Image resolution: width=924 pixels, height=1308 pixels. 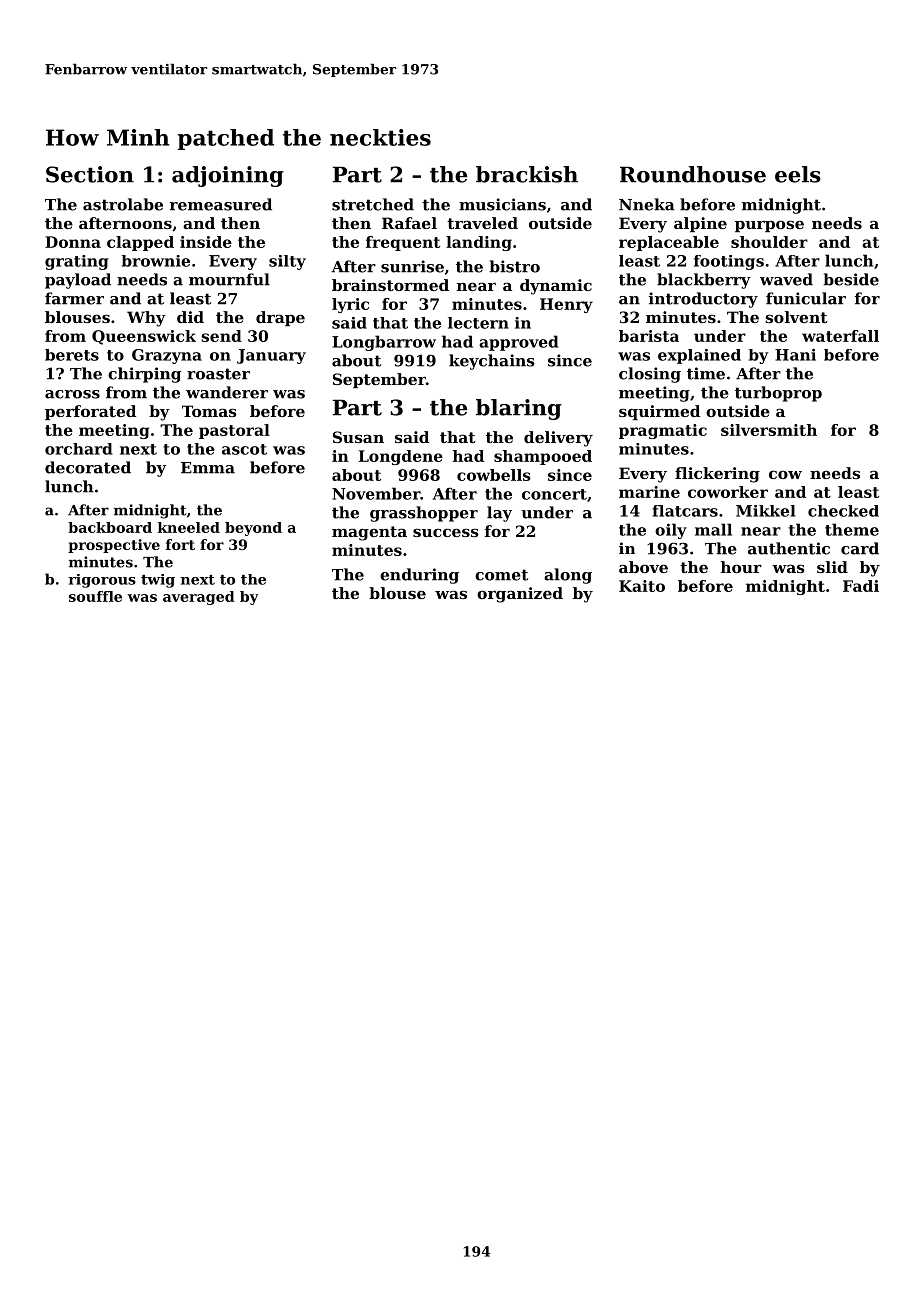 What do you see at coordinates (358, 437) in the screenshot?
I see `Susan` at bounding box center [358, 437].
